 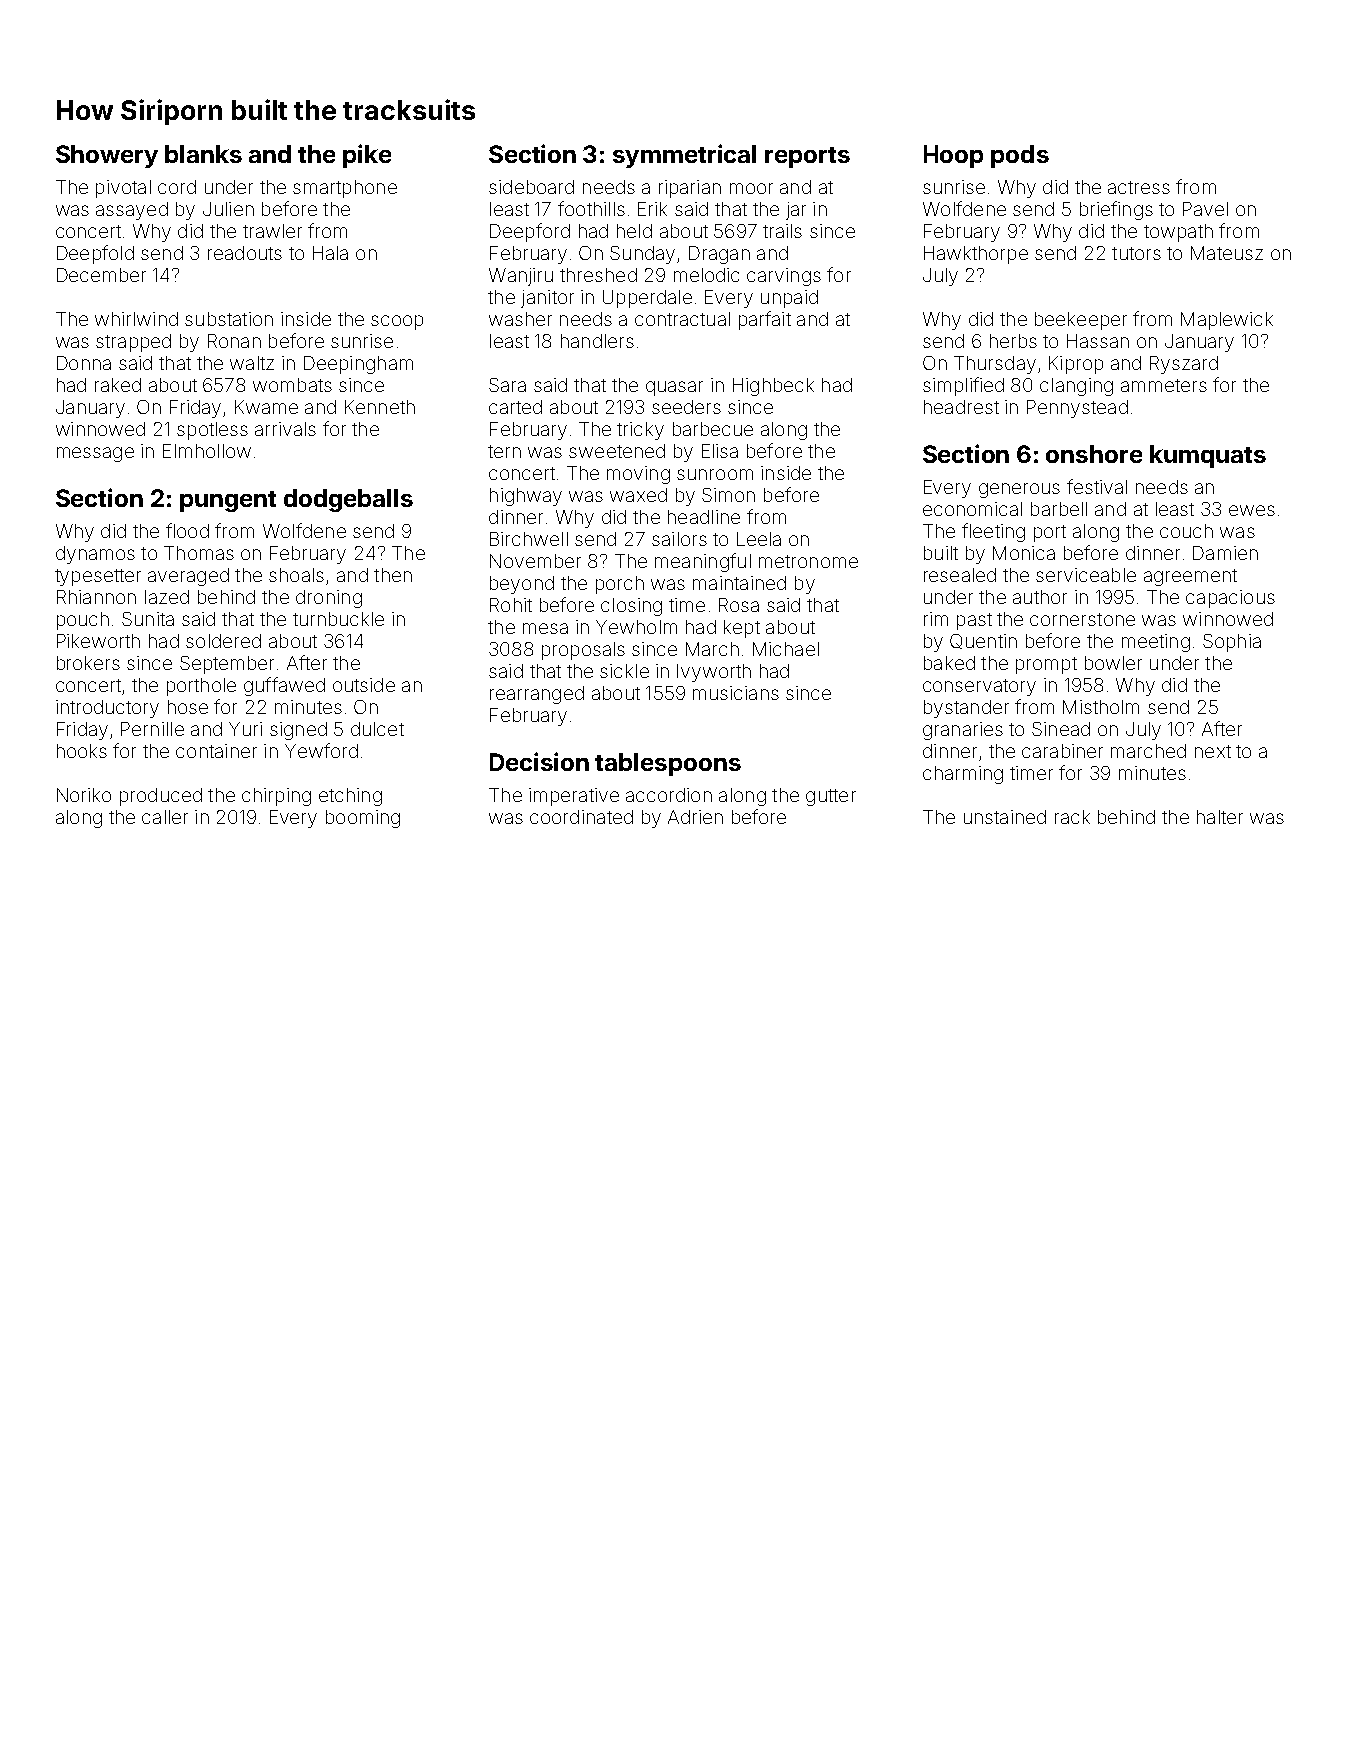 What do you see at coordinates (377, 729) in the image?
I see `dulcet` at bounding box center [377, 729].
